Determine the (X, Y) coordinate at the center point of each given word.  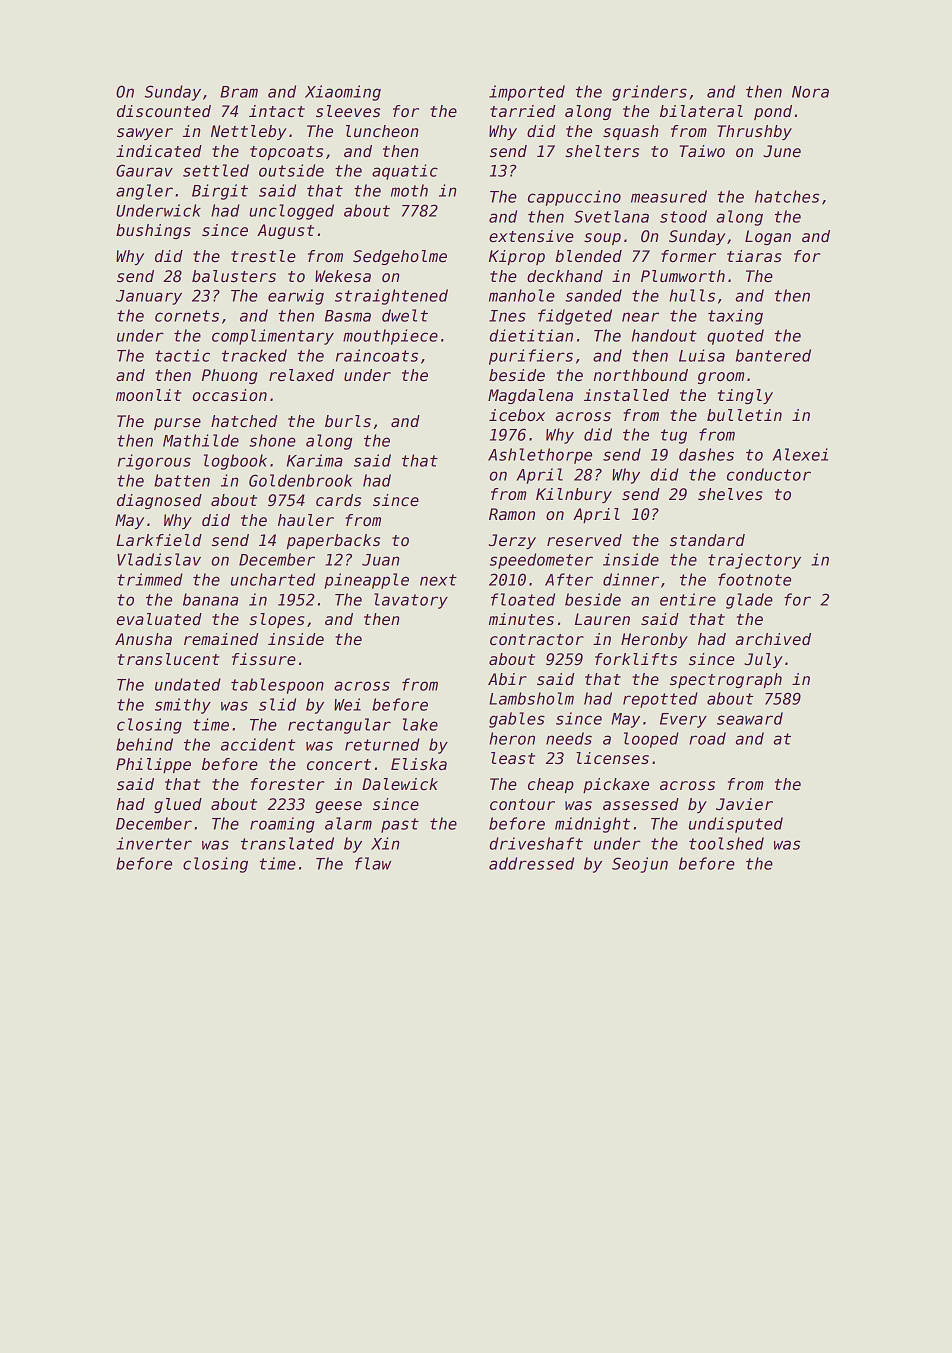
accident (258, 744)
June (782, 151)
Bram (239, 92)
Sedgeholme (400, 257)
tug (674, 436)
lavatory (411, 601)
